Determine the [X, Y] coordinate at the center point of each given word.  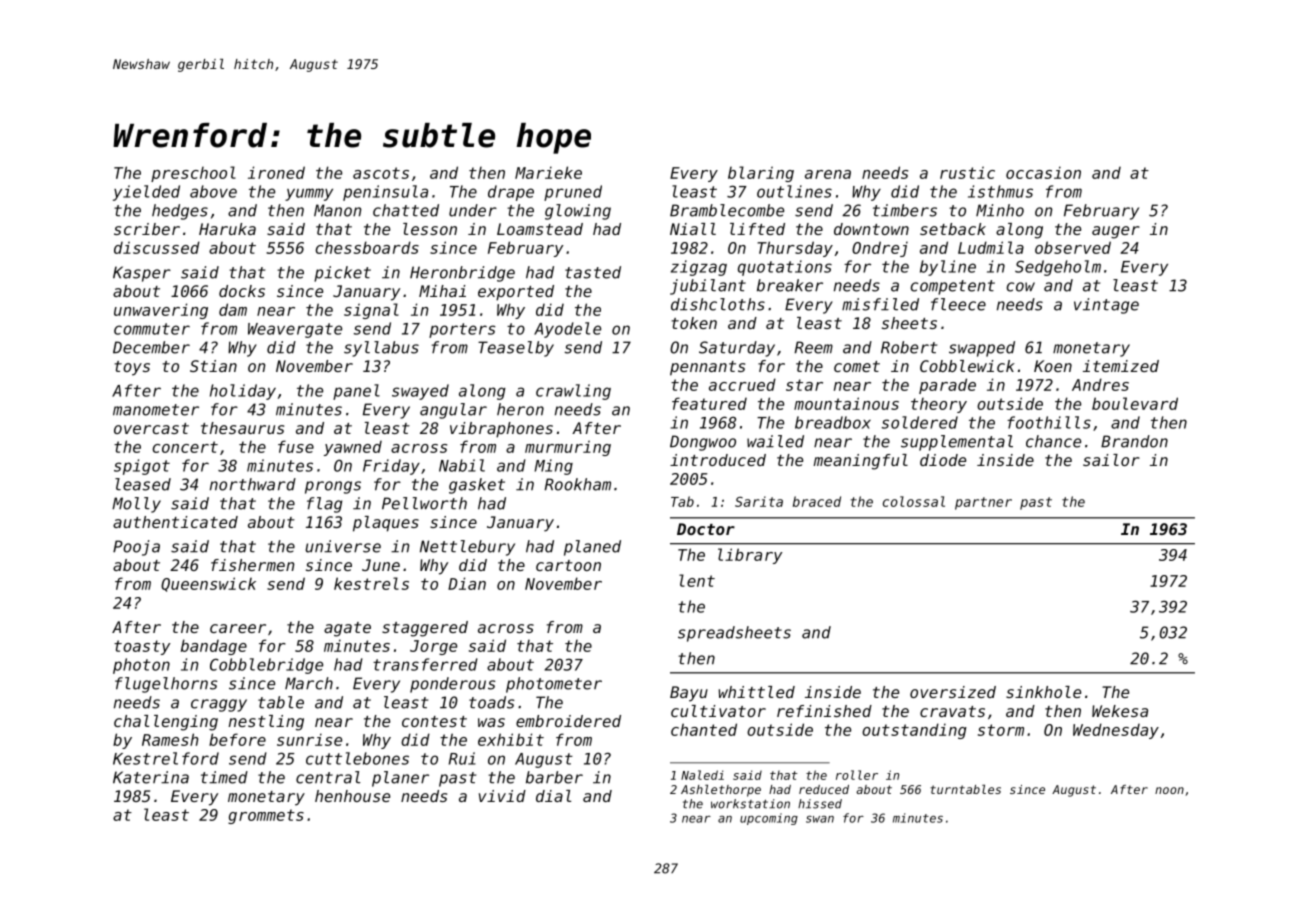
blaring [761, 174]
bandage [214, 647]
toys [132, 368]
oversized [953, 692]
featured [709, 403]
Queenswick [208, 584]
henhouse [352, 796]
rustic [967, 172]
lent [697, 580]
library [750, 556]
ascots [381, 173]
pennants [707, 368]
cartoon [568, 565]
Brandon [1134, 441]
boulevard [1135, 403]
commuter [152, 329]
